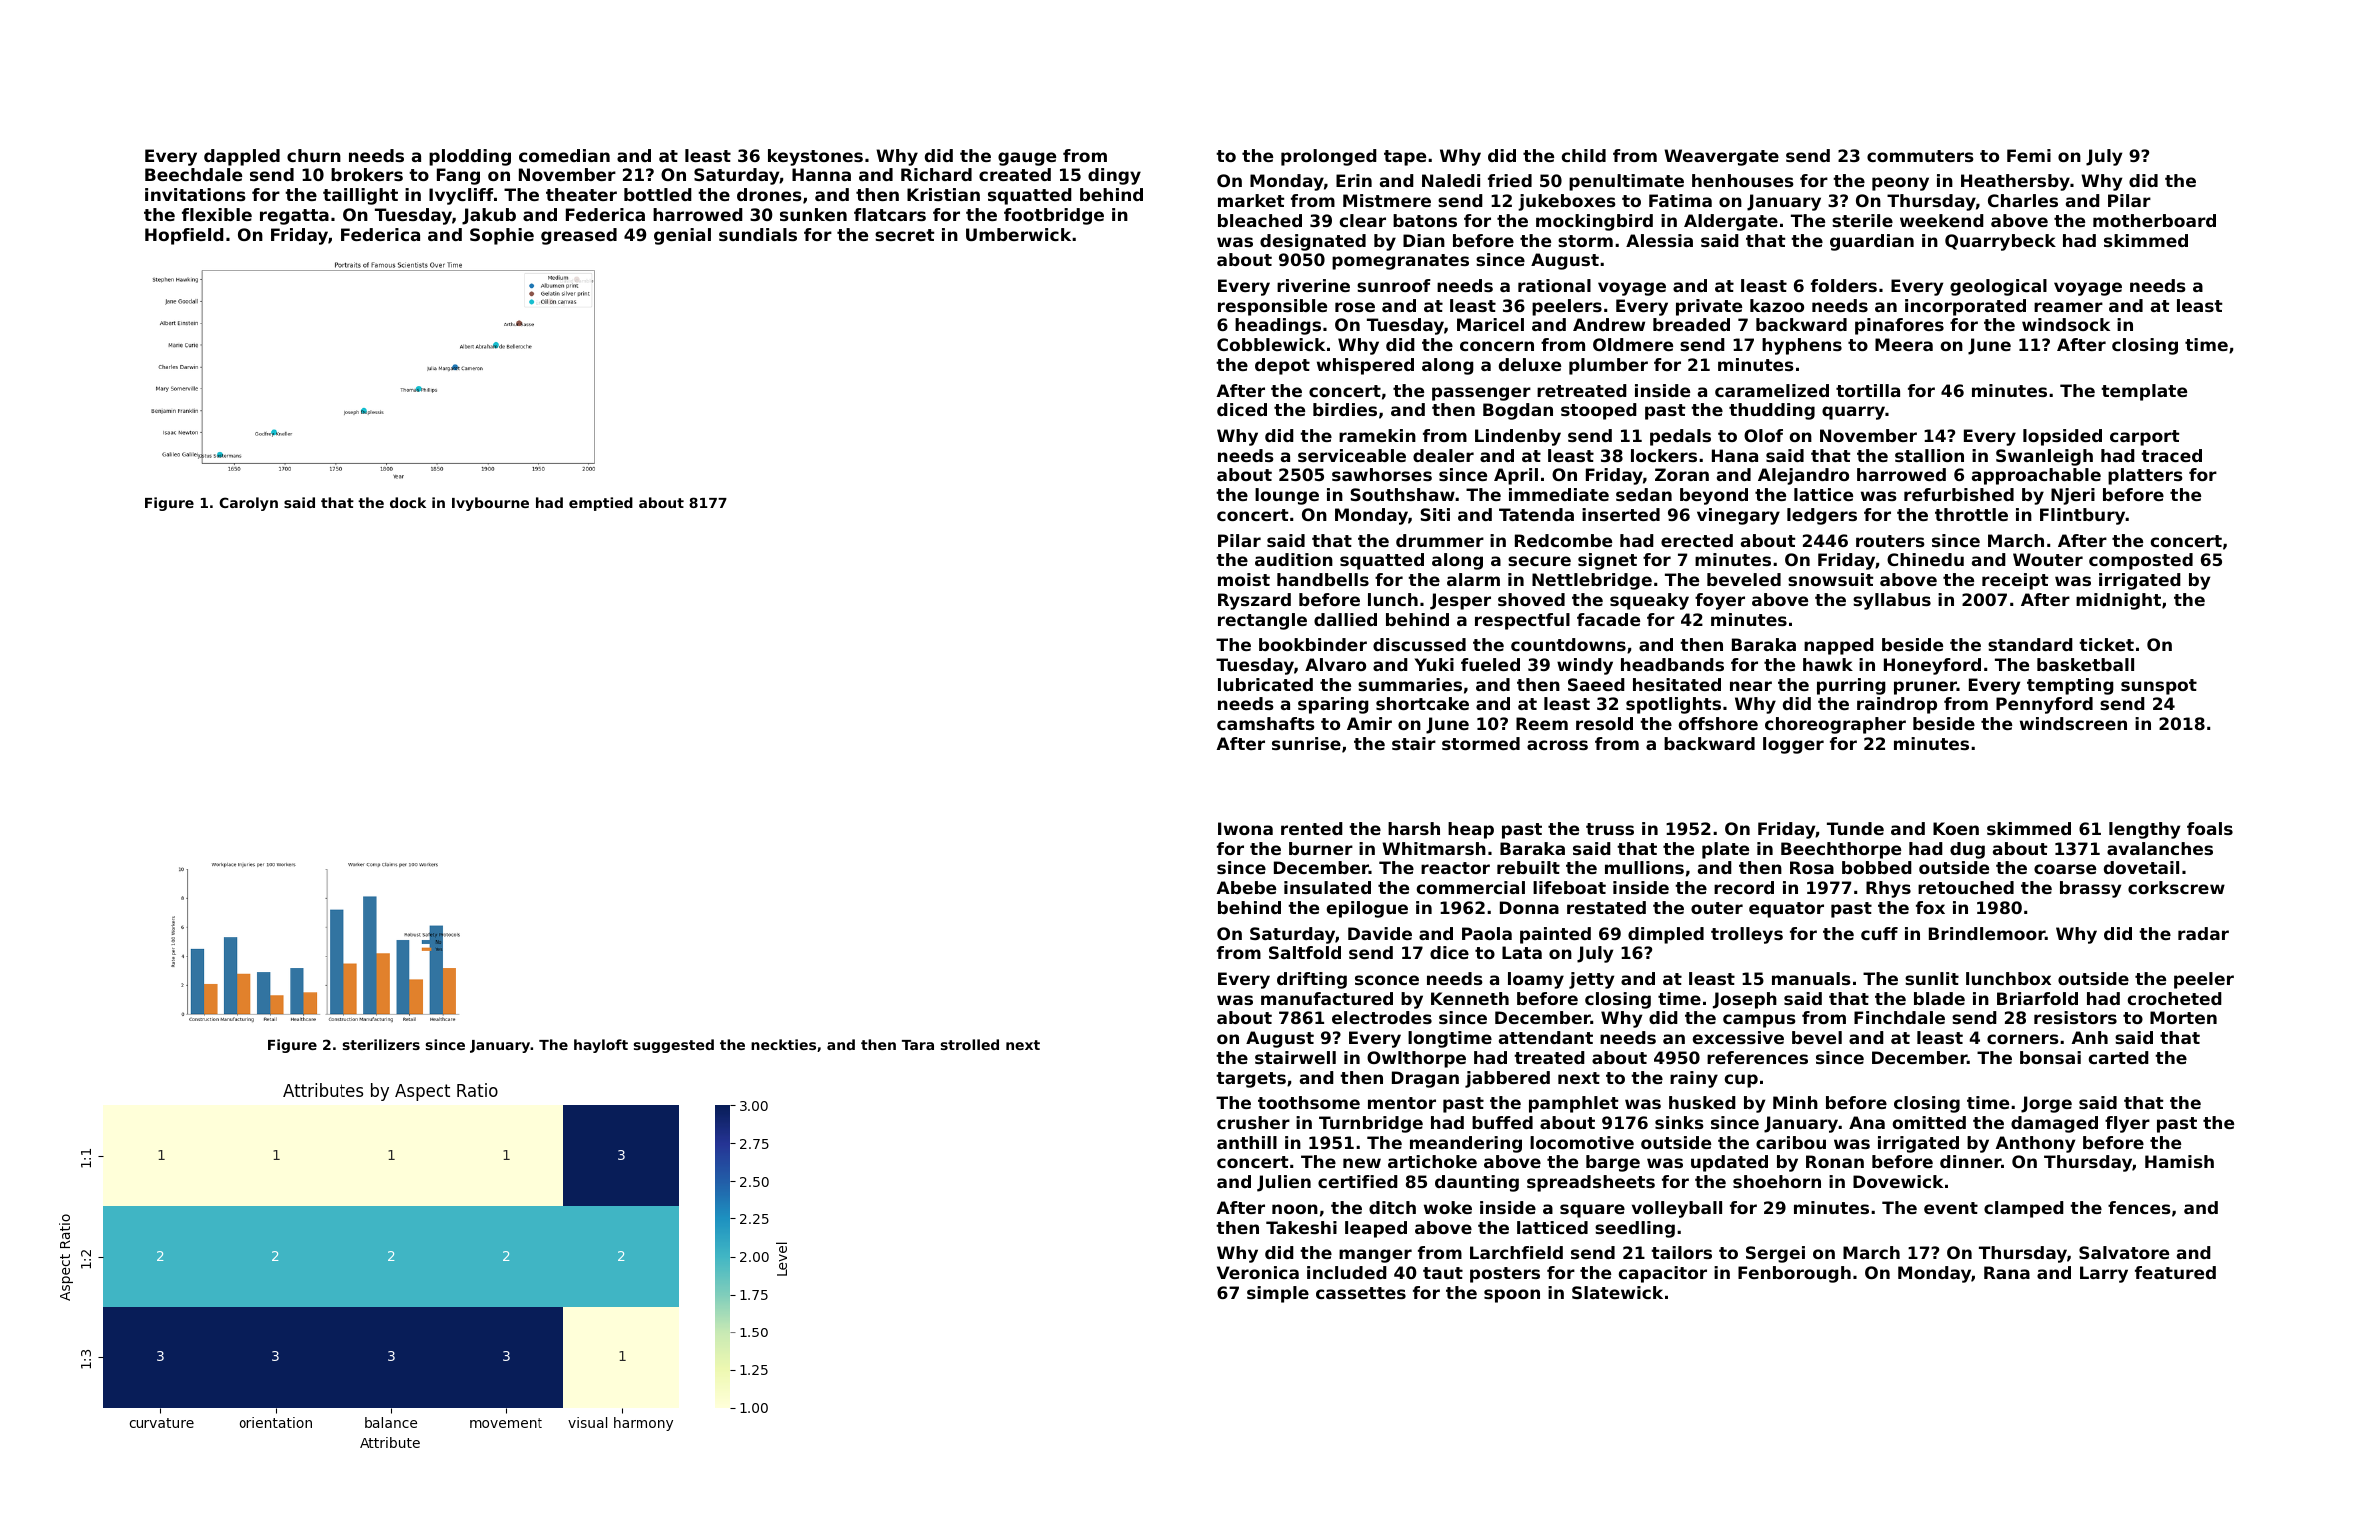 The image size is (2380, 1540). What do you see at coordinates (1721, 157) in the screenshot?
I see `Weavergate` at bounding box center [1721, 157].
